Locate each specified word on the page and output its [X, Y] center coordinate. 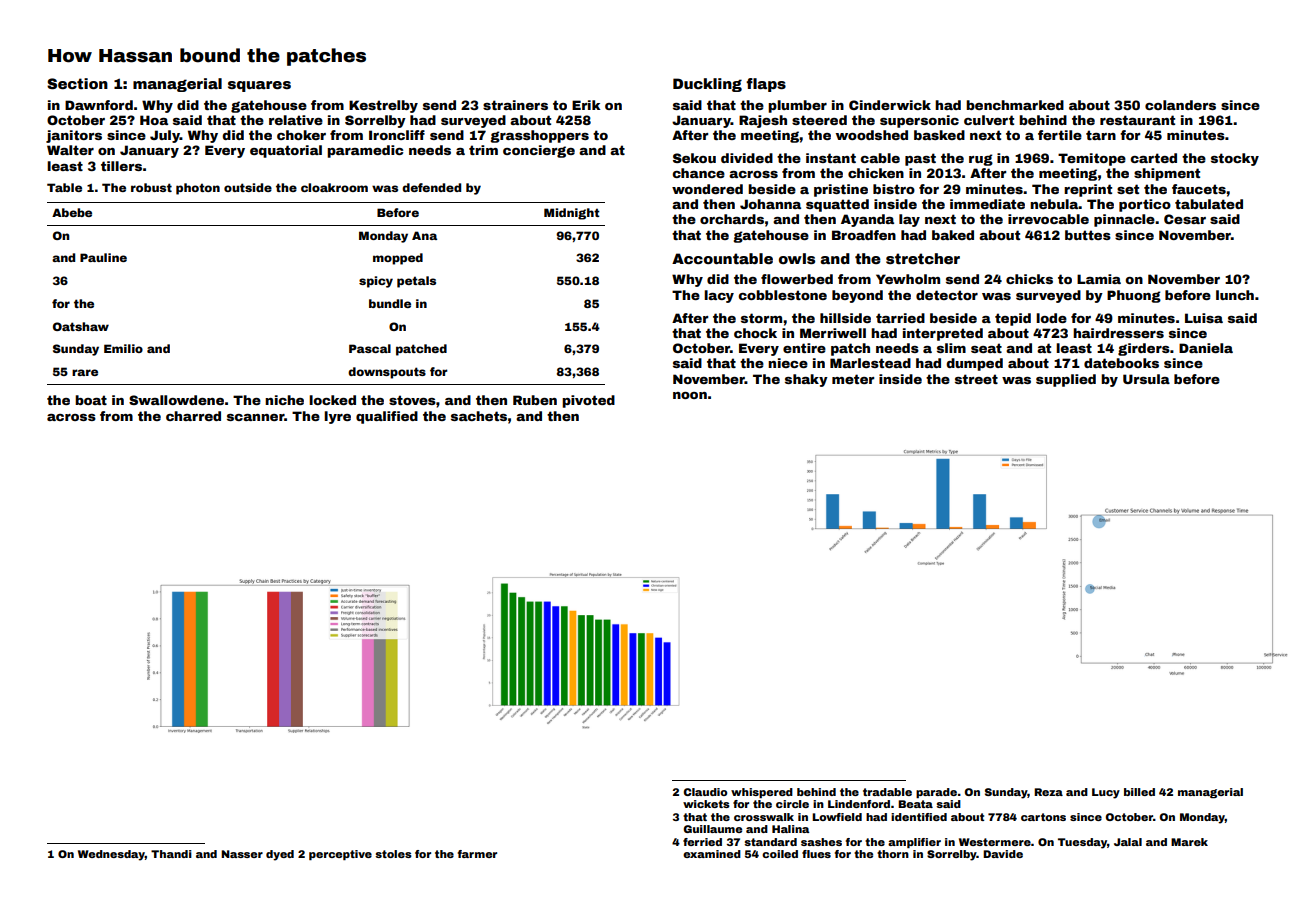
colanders [1180, 105]
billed [1139, 792]
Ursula [1146, 379]
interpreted [943, 334]
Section [77, 83]
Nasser [242, 854]
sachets [479, 416]
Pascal [370, 348]
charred [193, 416]
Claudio [705, 792]
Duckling [707, 85]
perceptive [340, 855]
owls [797, 258]
